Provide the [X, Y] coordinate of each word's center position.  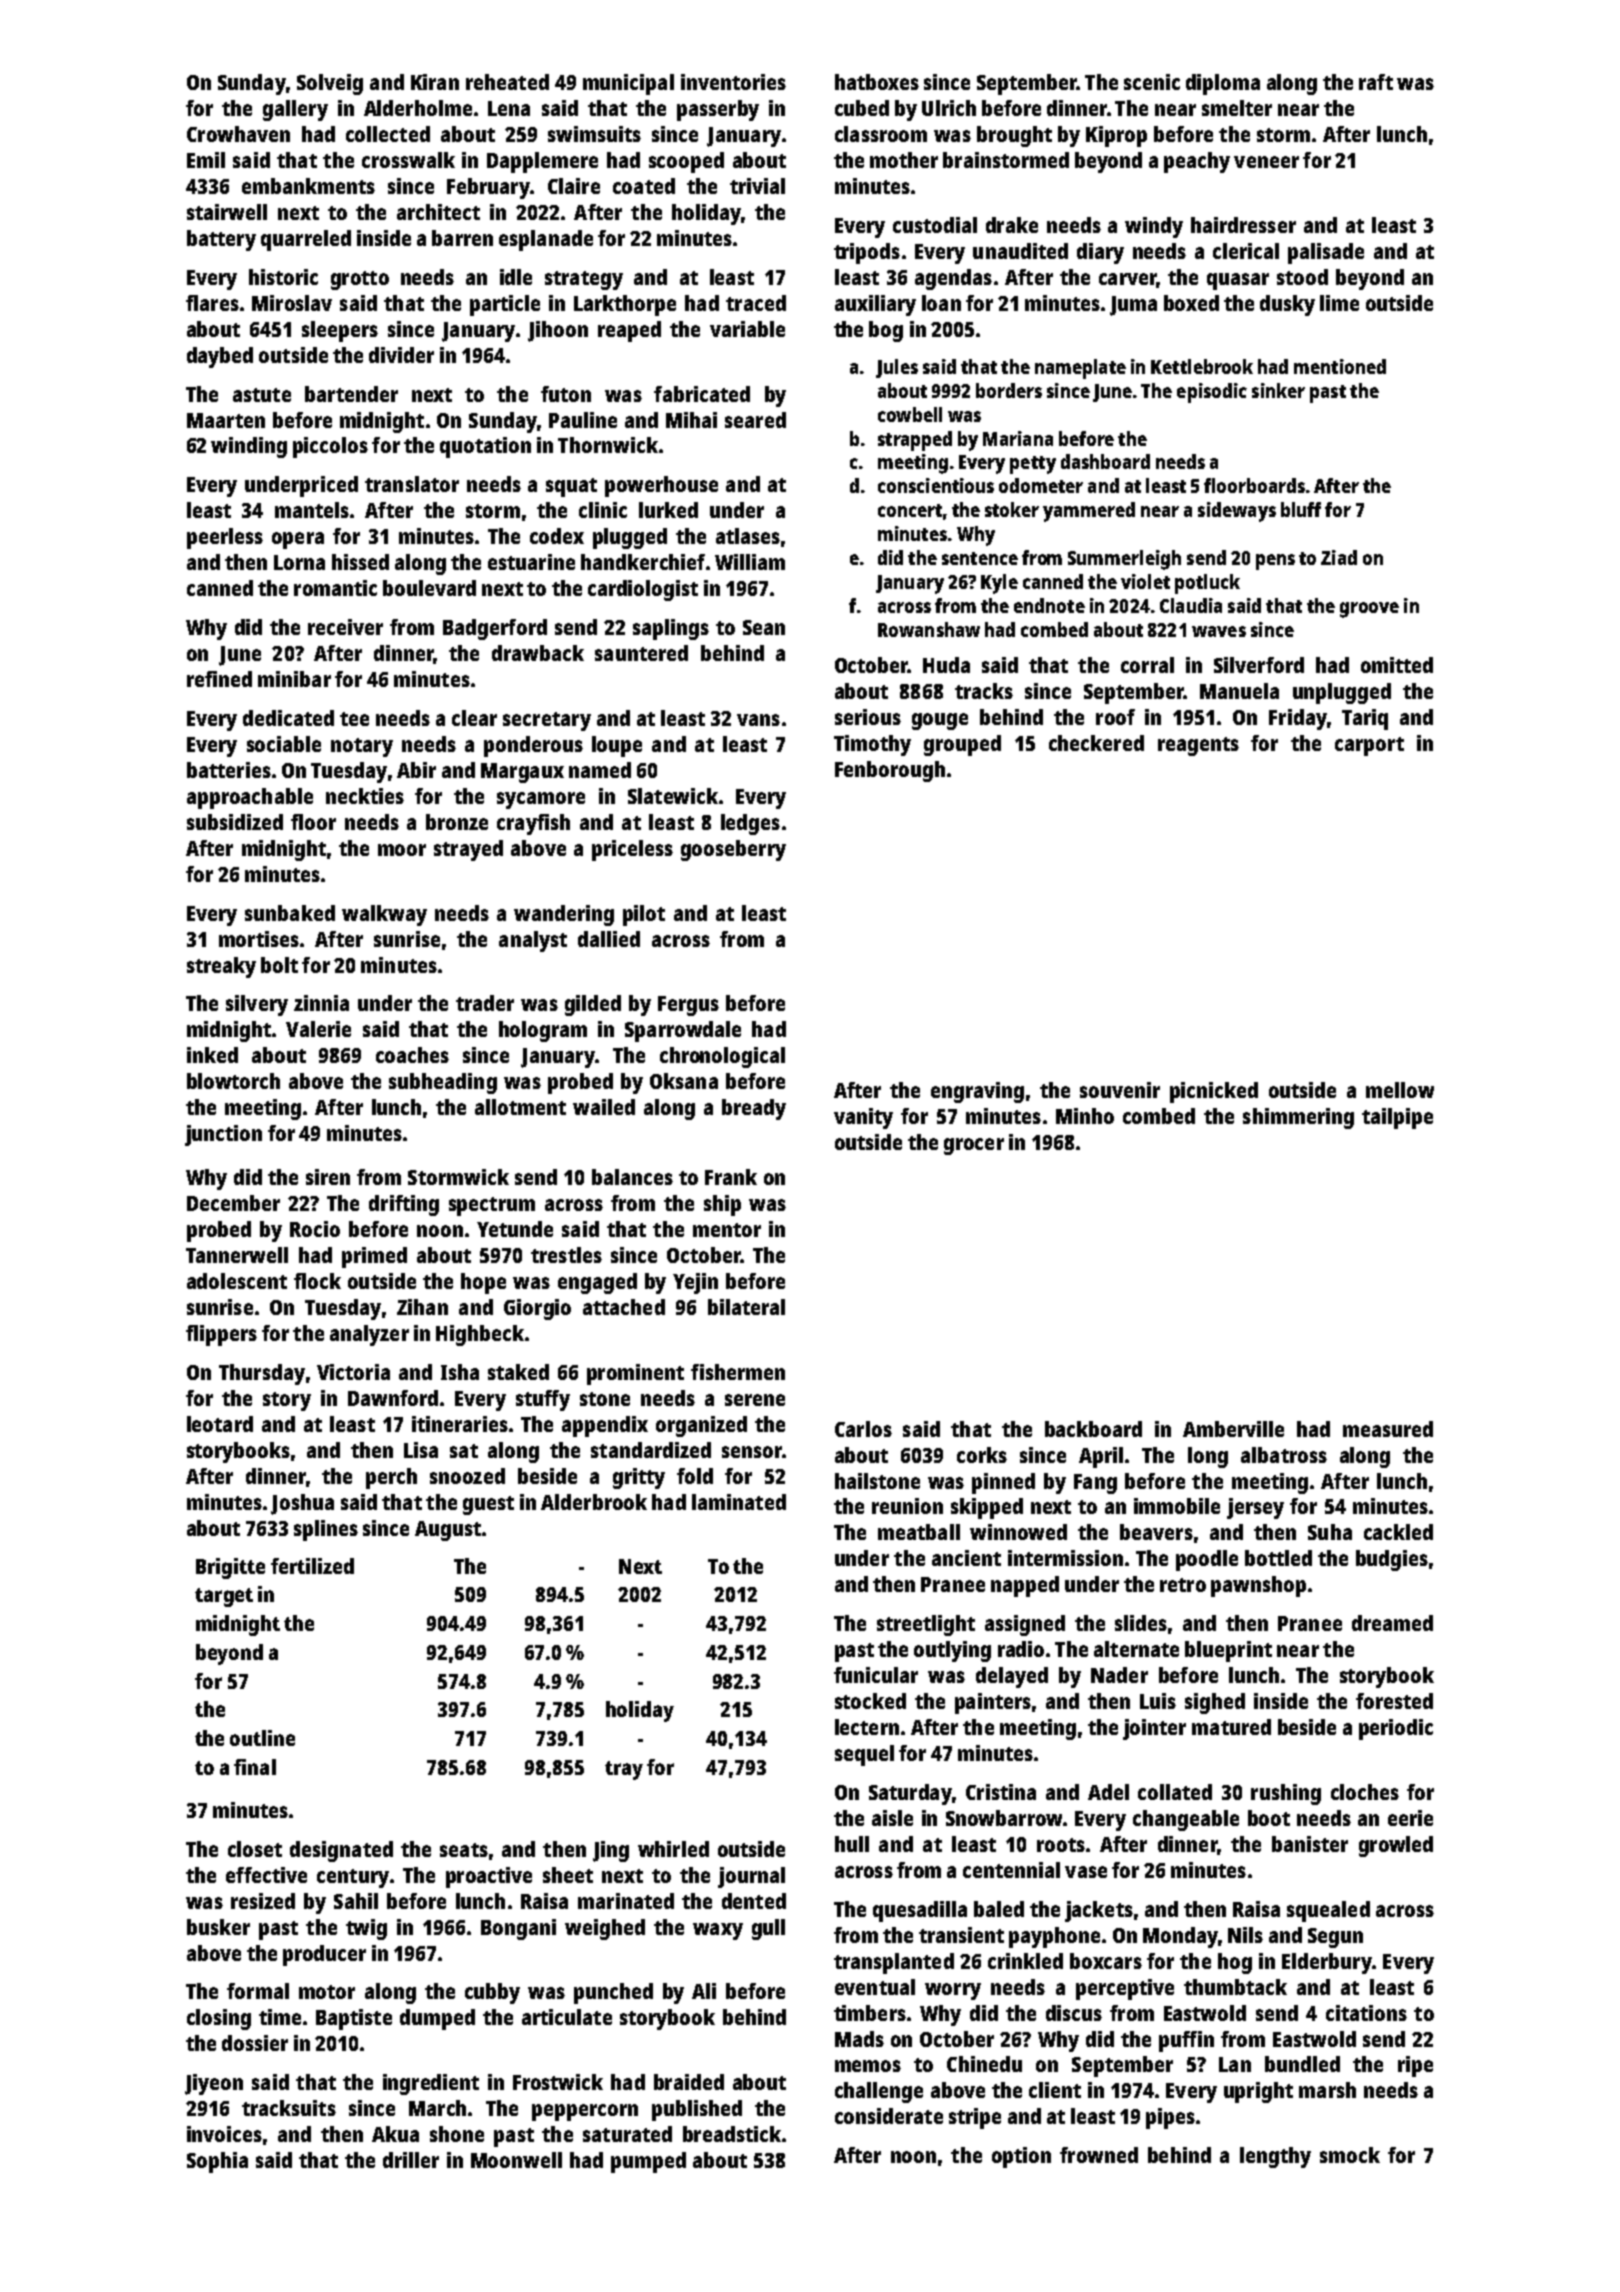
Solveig [330, 84]
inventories [733, 82]
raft [1376, 82]
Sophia [217, 2162]
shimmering [1298, 1118]
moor [402, 850]
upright [1258, 2092]
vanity [863, 1118]
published [697, 2110]
